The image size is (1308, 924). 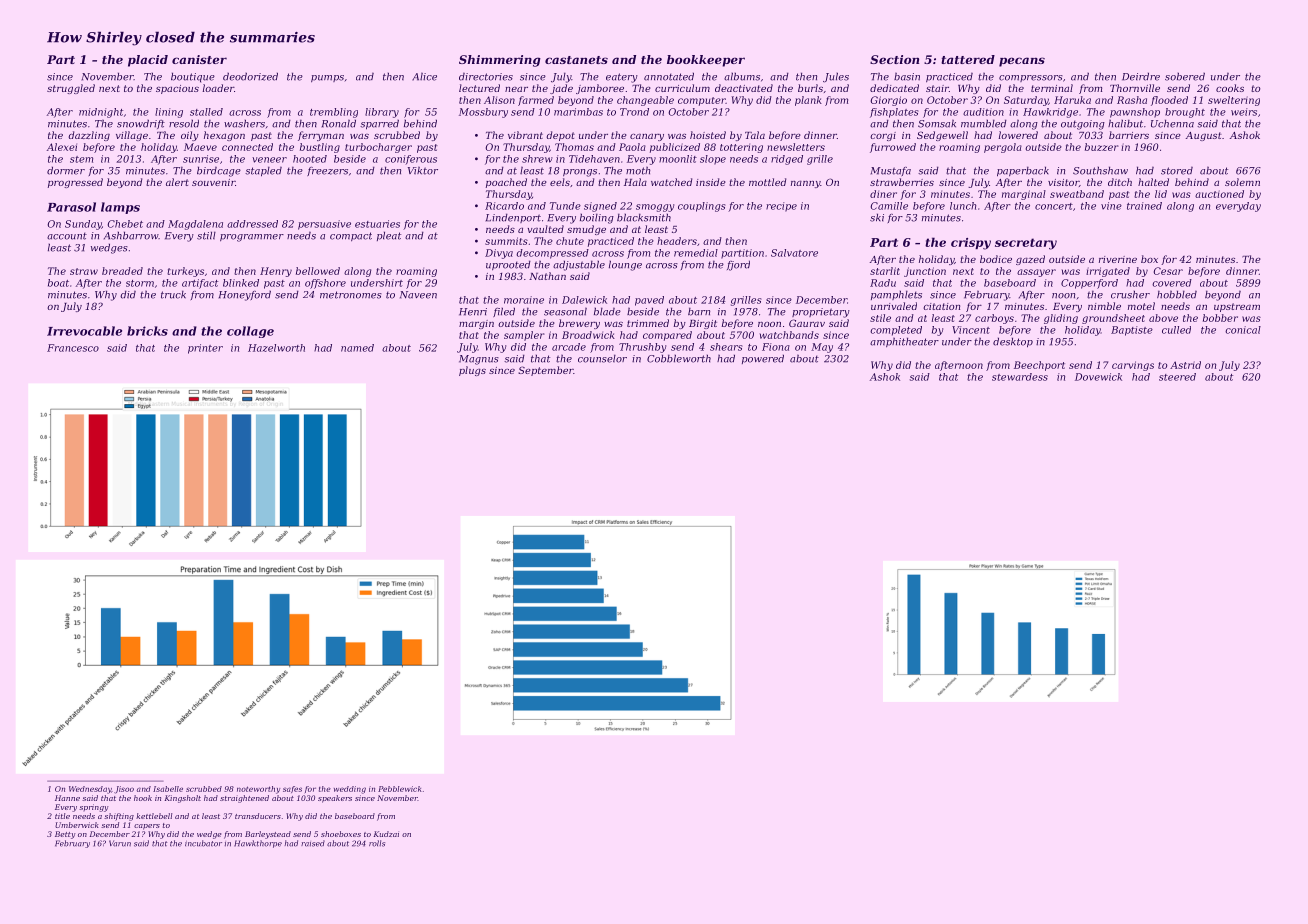 What do you see at coordinates (891, 171) in the screenshot?
I see `Mustafa` at bounding box center [891, 171].
